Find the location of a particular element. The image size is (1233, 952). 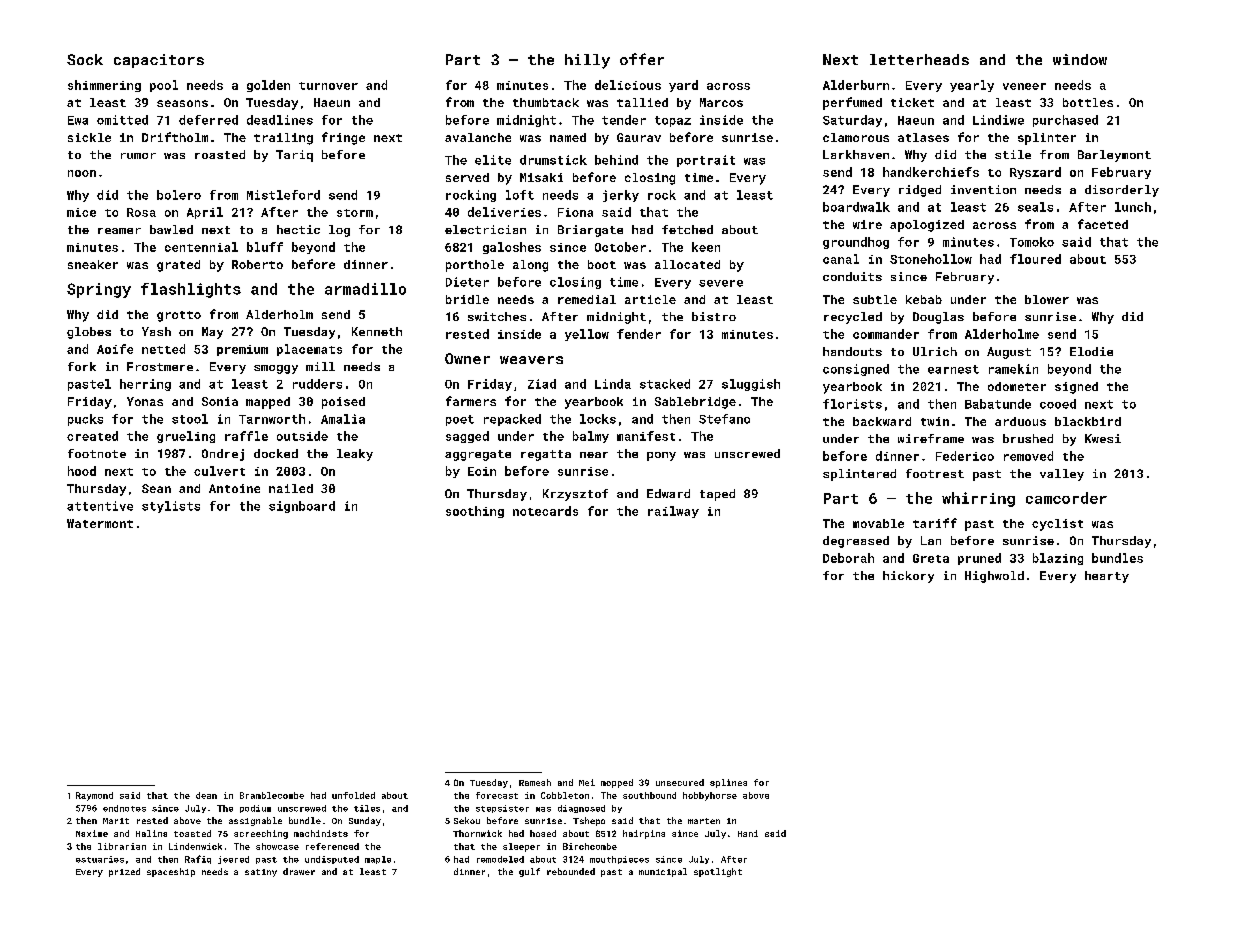

smoggy is located at coordinates (276, 369).
